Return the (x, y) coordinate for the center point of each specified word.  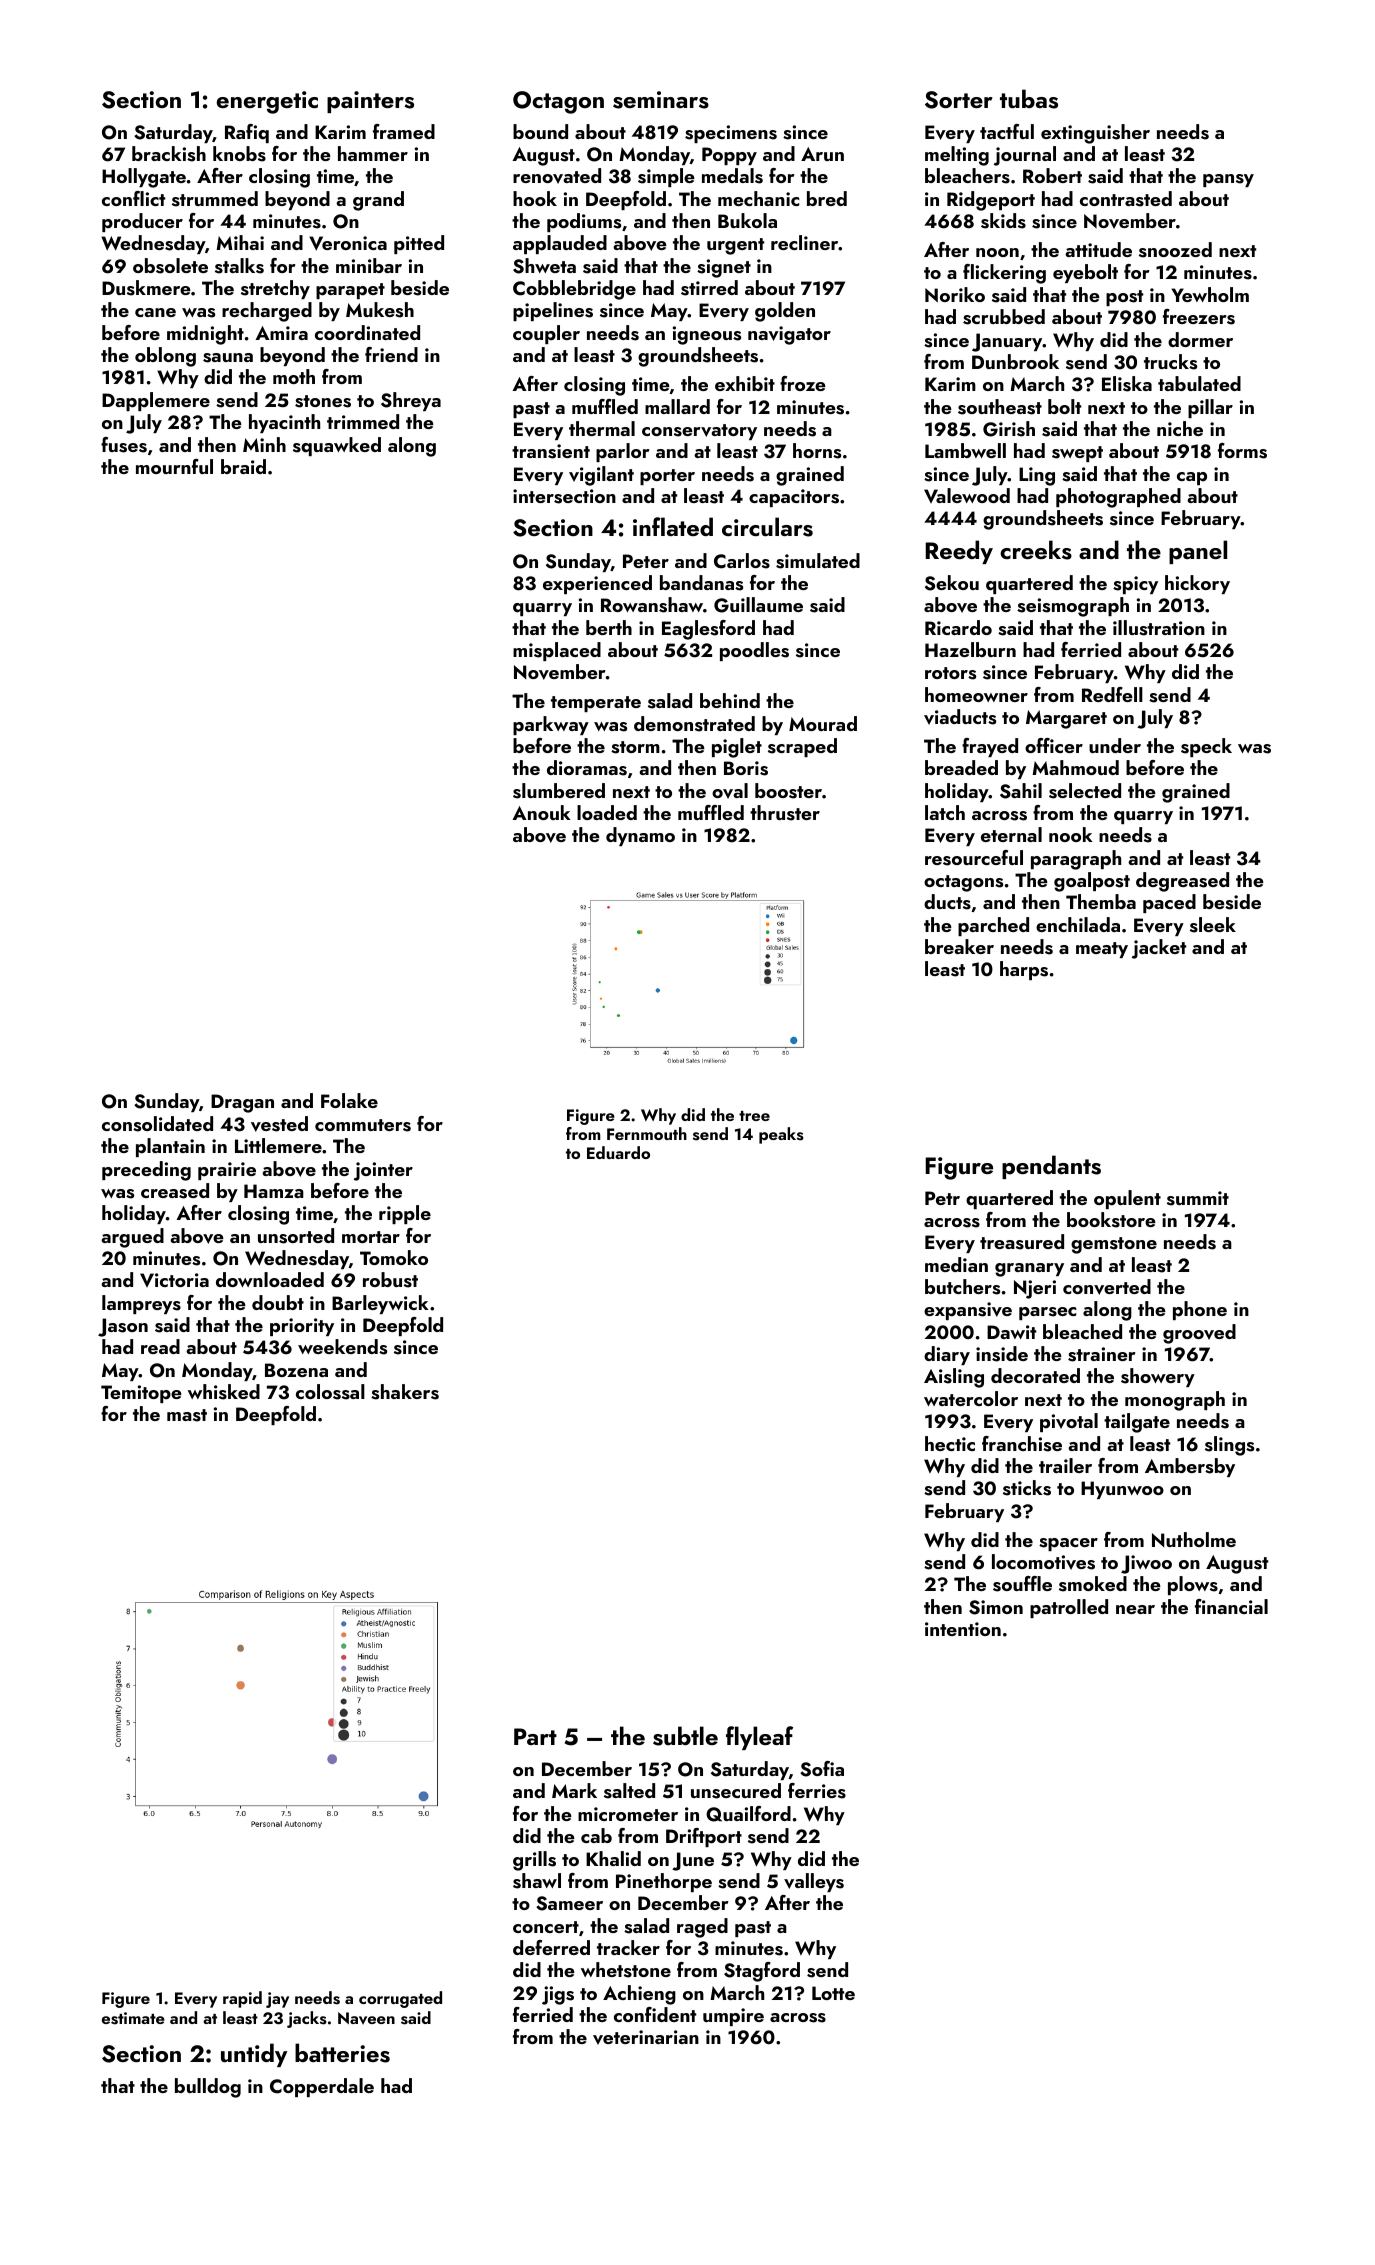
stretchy (275, 289)
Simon (996, 1607)
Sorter (958, 100)
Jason (123, 1327)
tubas (1029, 99)
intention (963, 1629)
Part (535, 1736)
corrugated (400, 1999)
